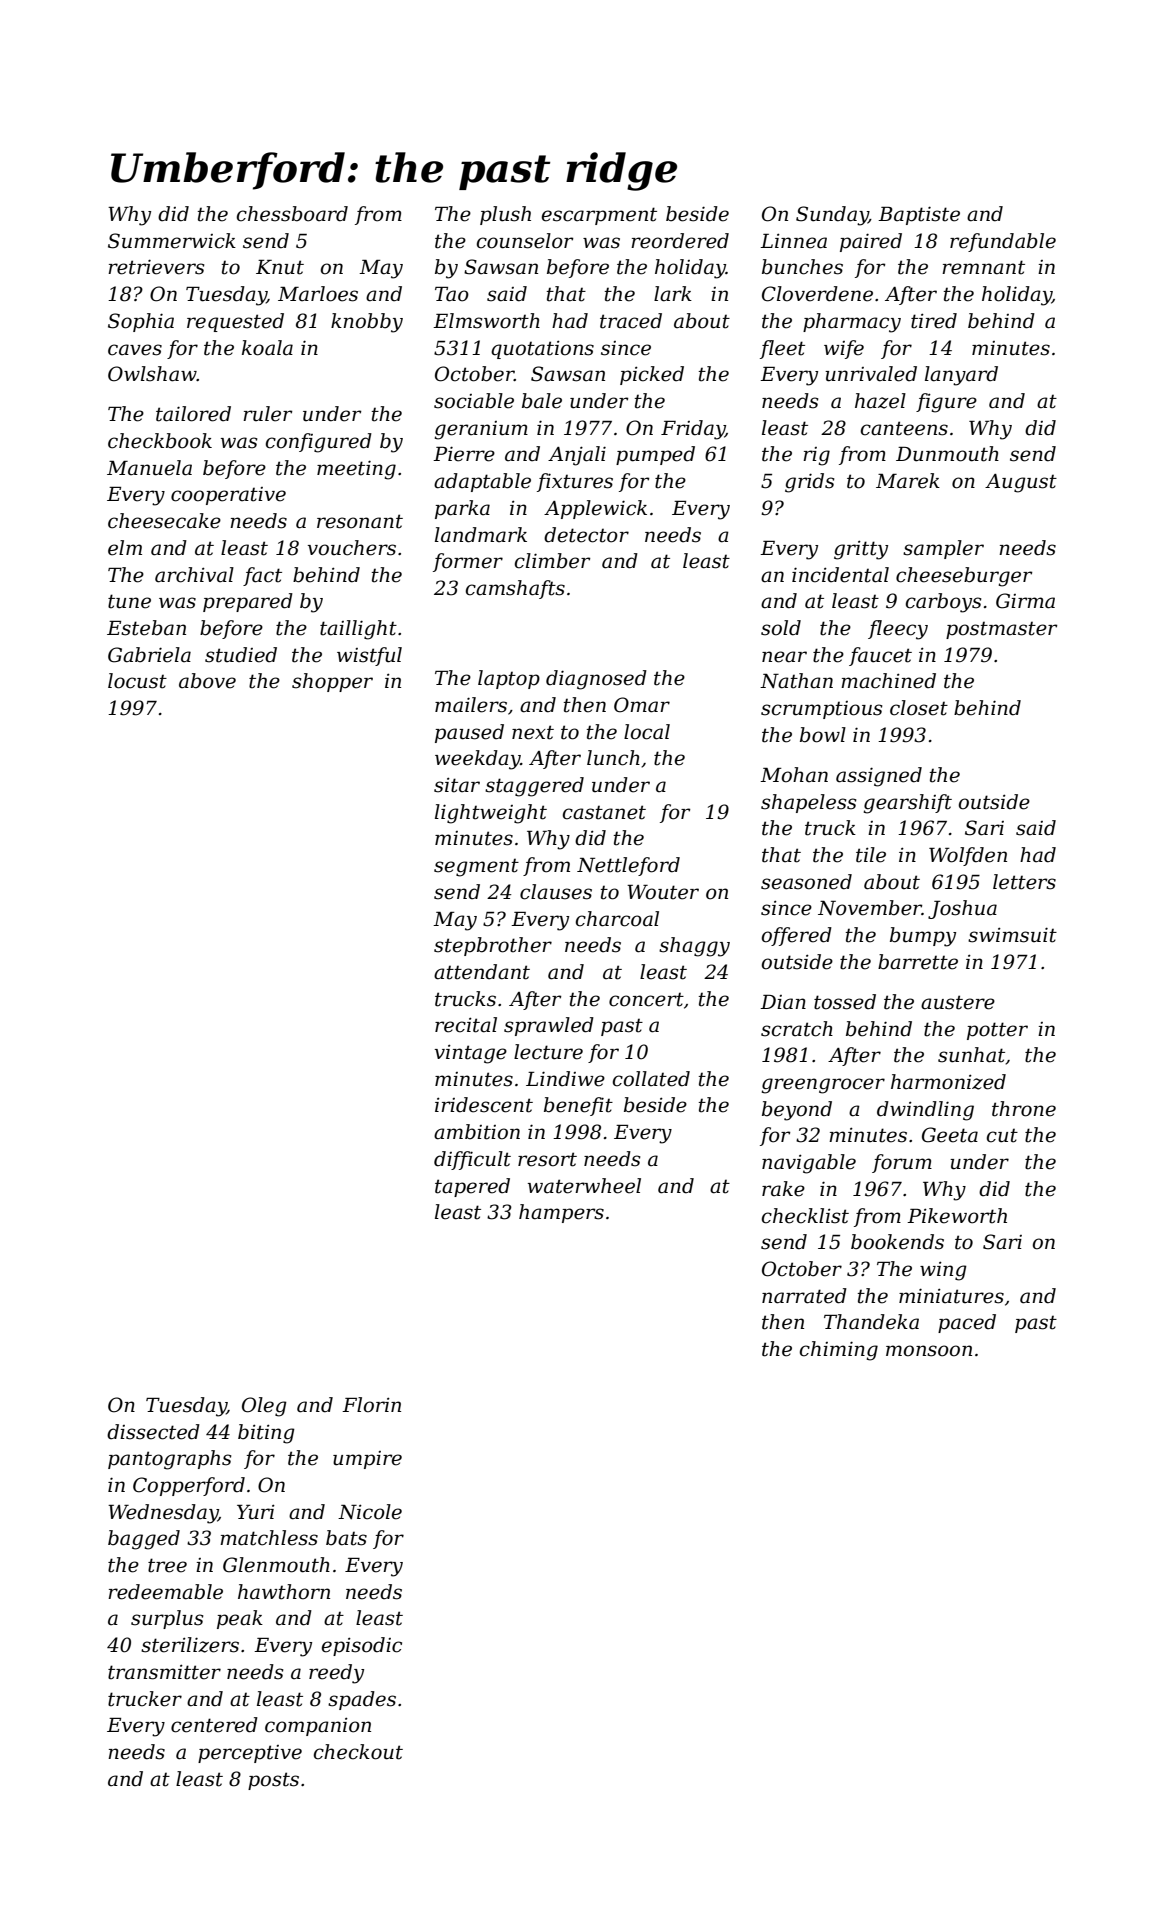  What do you see at coordinates (832, 216) in the page?
I see `Sunday` at bounding box center [832, 216].
